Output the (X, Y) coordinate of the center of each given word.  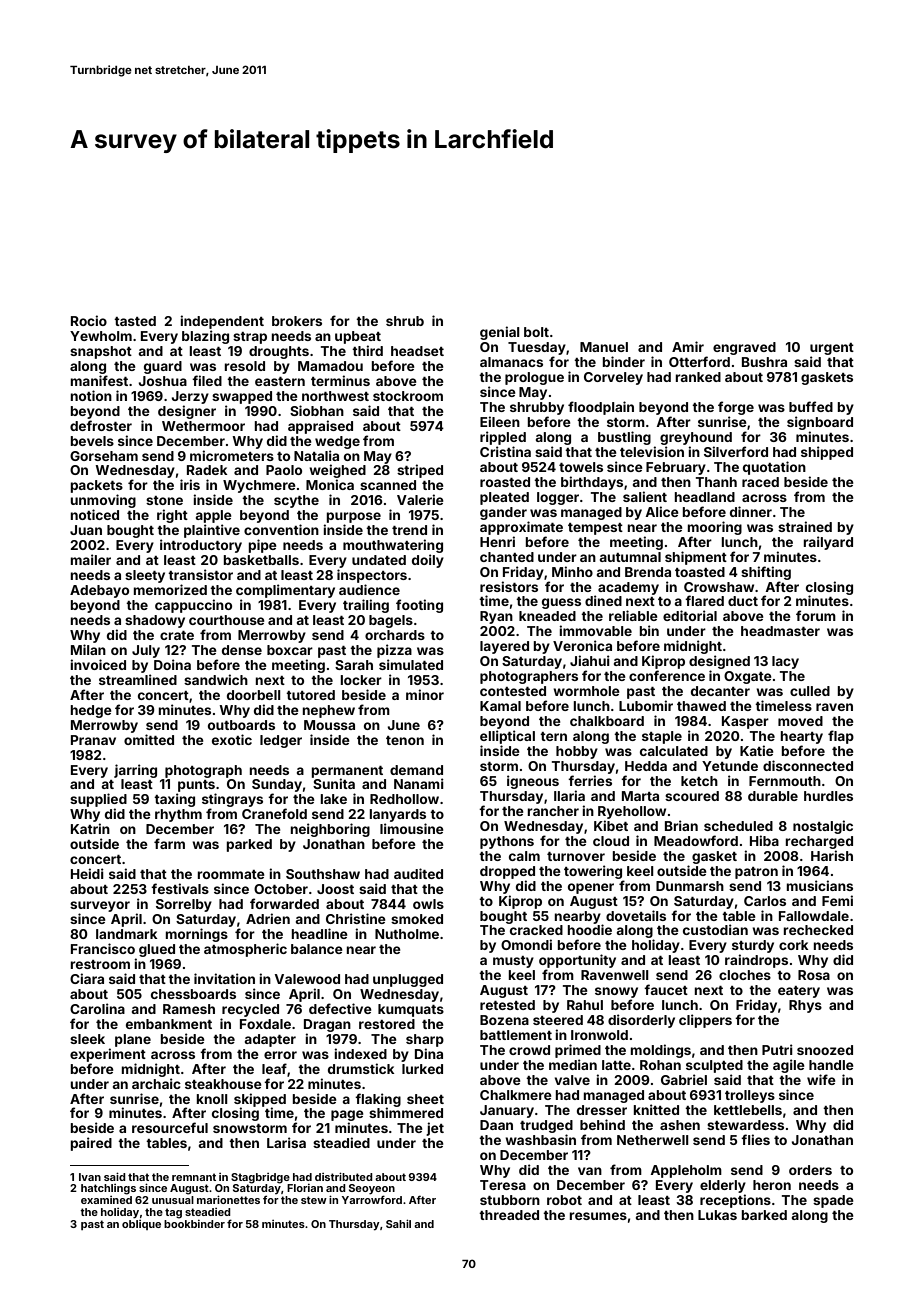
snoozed (825, 1050)
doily (428, 561)
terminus (340, 380)
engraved (744, 348)
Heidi (87, 873)
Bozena (504, 1020)
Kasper (745, 722)
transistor (200, 574)
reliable (633, 615)
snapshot (101, 352)
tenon (405, 740)
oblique (141, 1225)
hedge (91, 711)
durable (773, 796)
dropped (507, 872)
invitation (224, 978)
